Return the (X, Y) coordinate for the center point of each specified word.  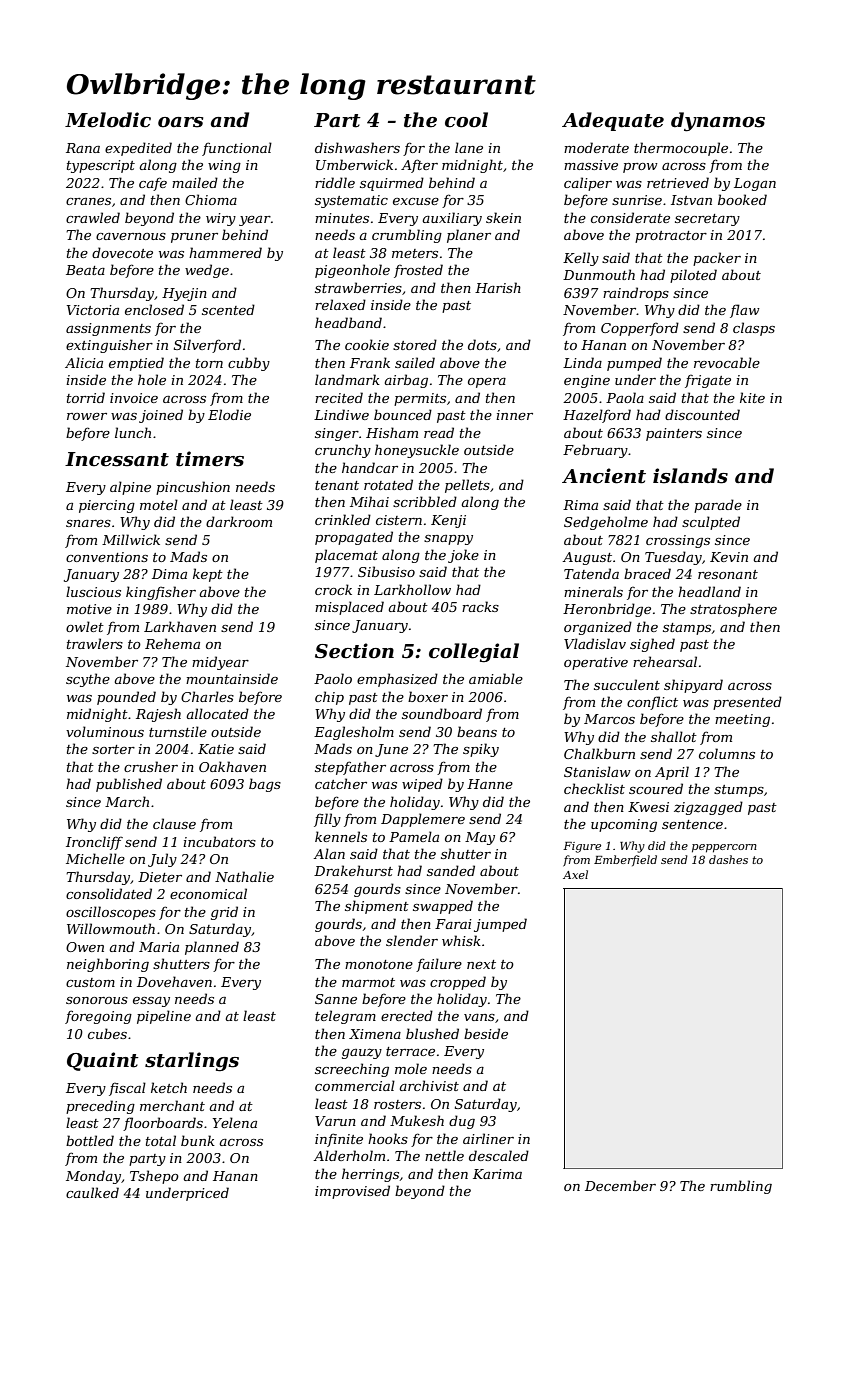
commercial (355, 1085)
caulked (92, 1192)
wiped (422, 785)
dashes (728, 859)
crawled (93, 217)
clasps (754, 329)
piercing (107, 506)
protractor (671, 237)
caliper (588, 184)
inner (514, 415)
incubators (219, 841)
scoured (656, 788)
